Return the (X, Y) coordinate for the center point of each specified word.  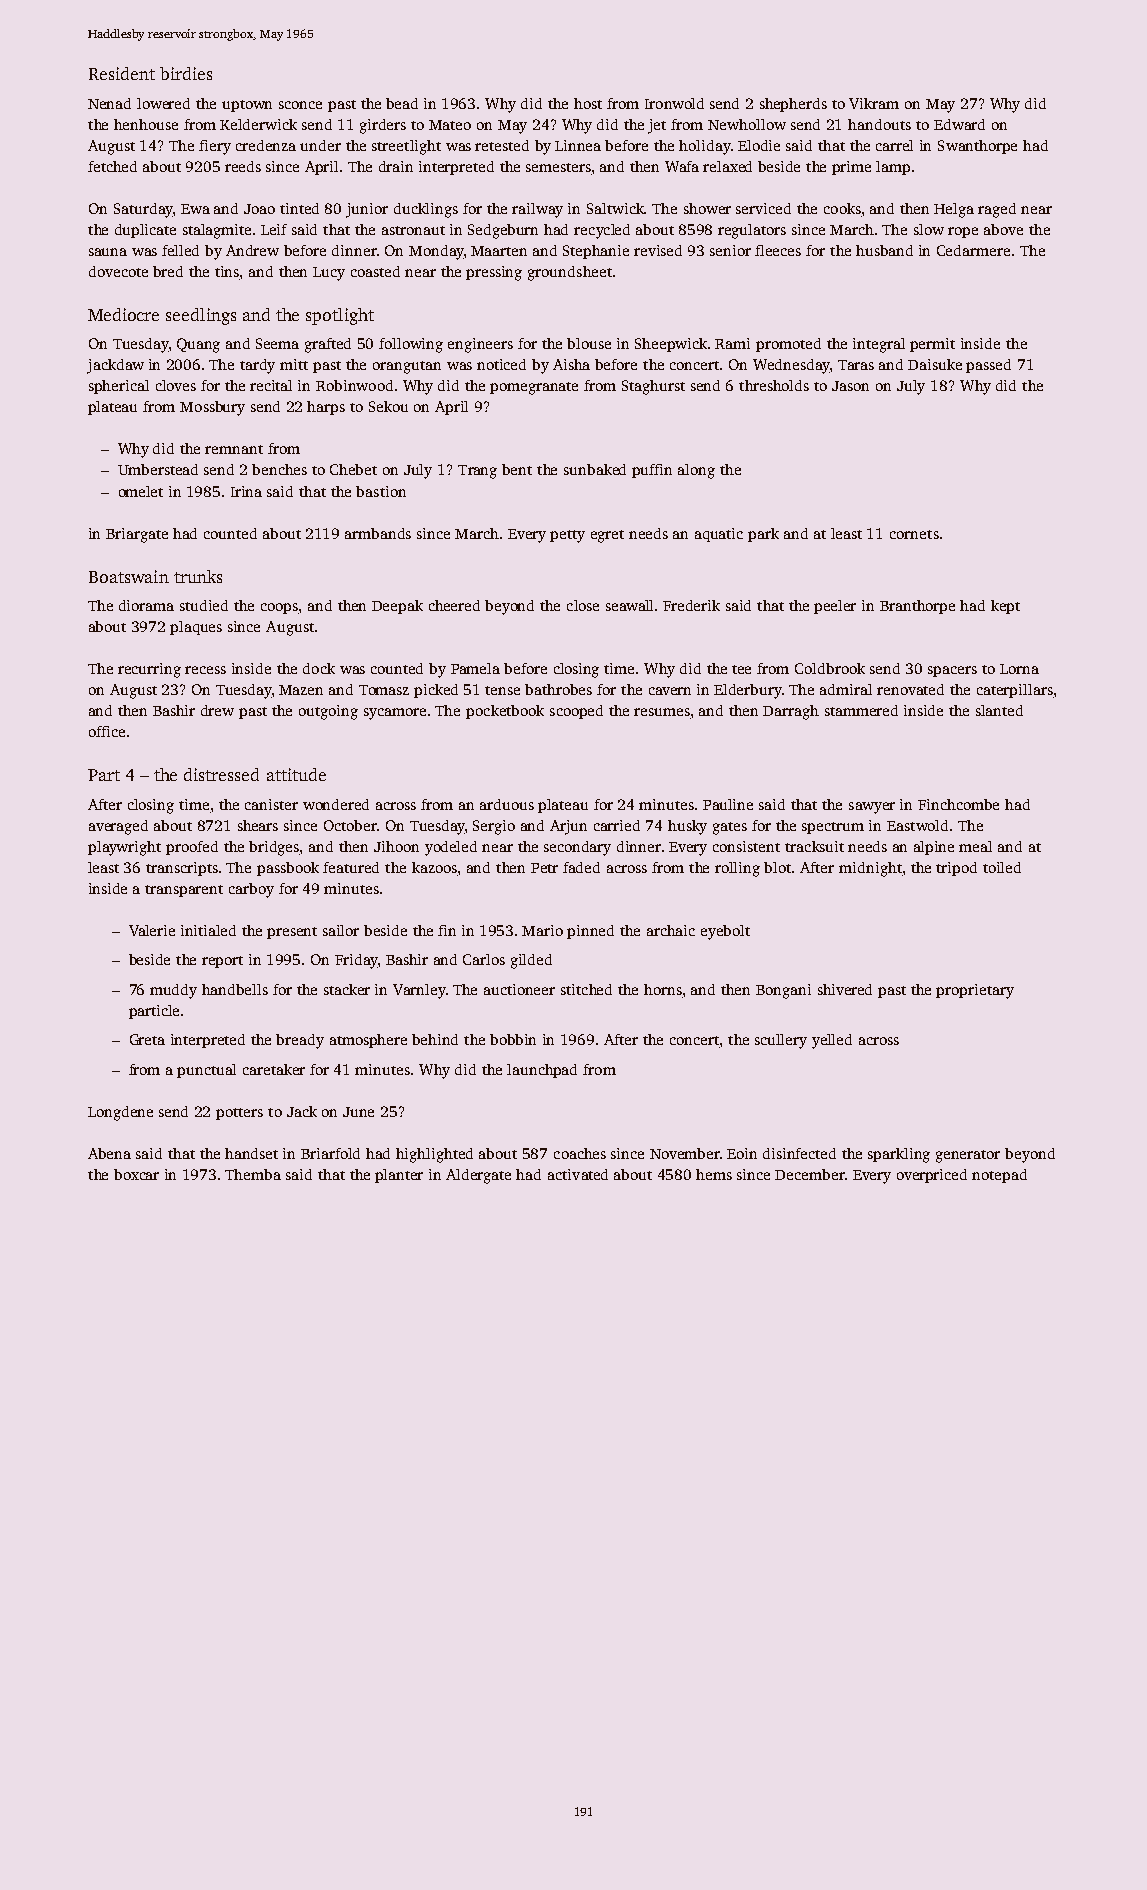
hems (714, 1174)
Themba (253, 1174)
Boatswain (129, 576)
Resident (122, 73)
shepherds (793, 105)
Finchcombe (958, 804)
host (588, 103)
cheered (454, 605)
